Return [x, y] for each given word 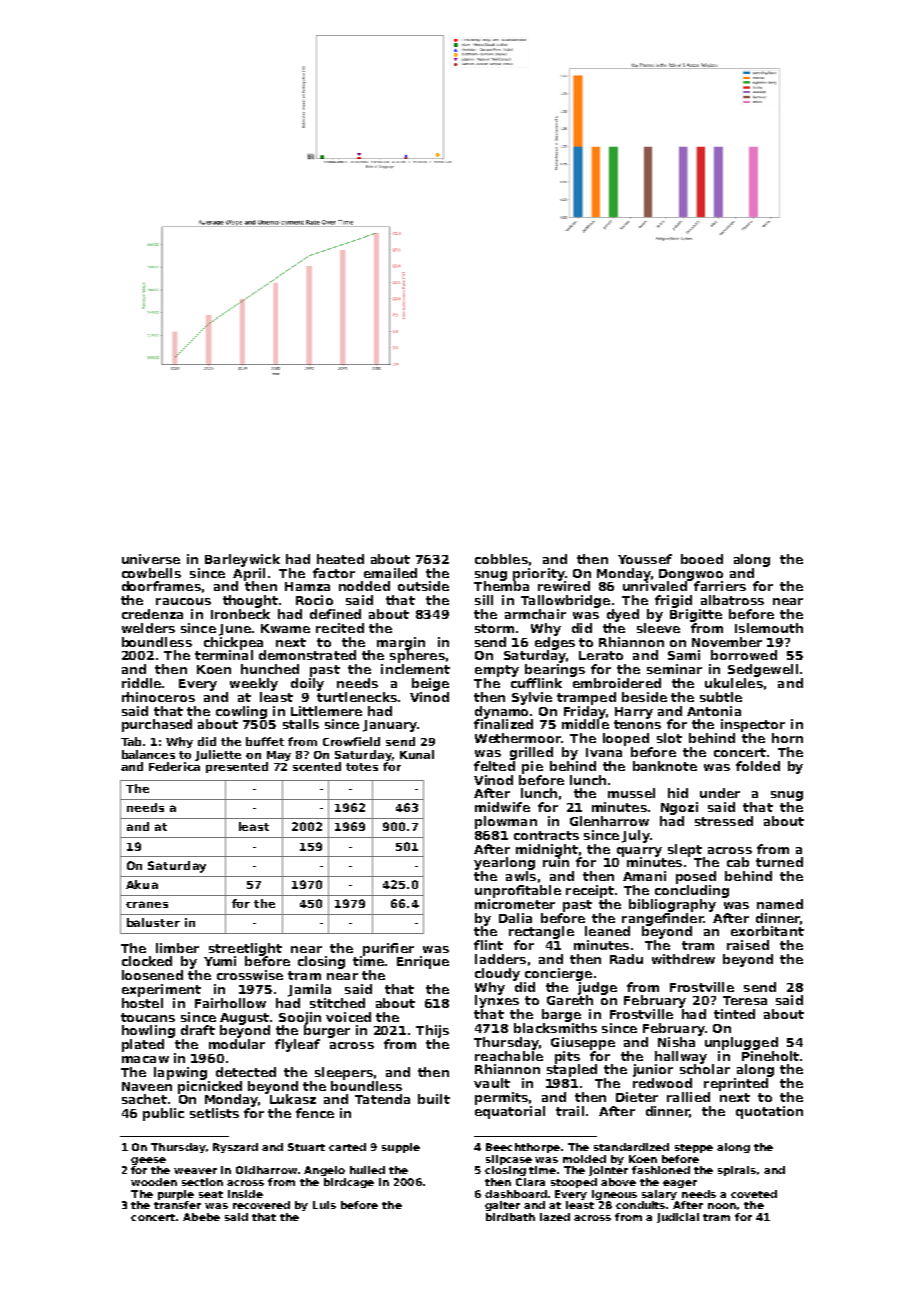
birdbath [510, 1217]
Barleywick [242, 560]
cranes [147, 904]
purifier [388, 949]
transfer [177, 1205]
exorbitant [767, 931]
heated [340, 559]
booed [702, 559]
